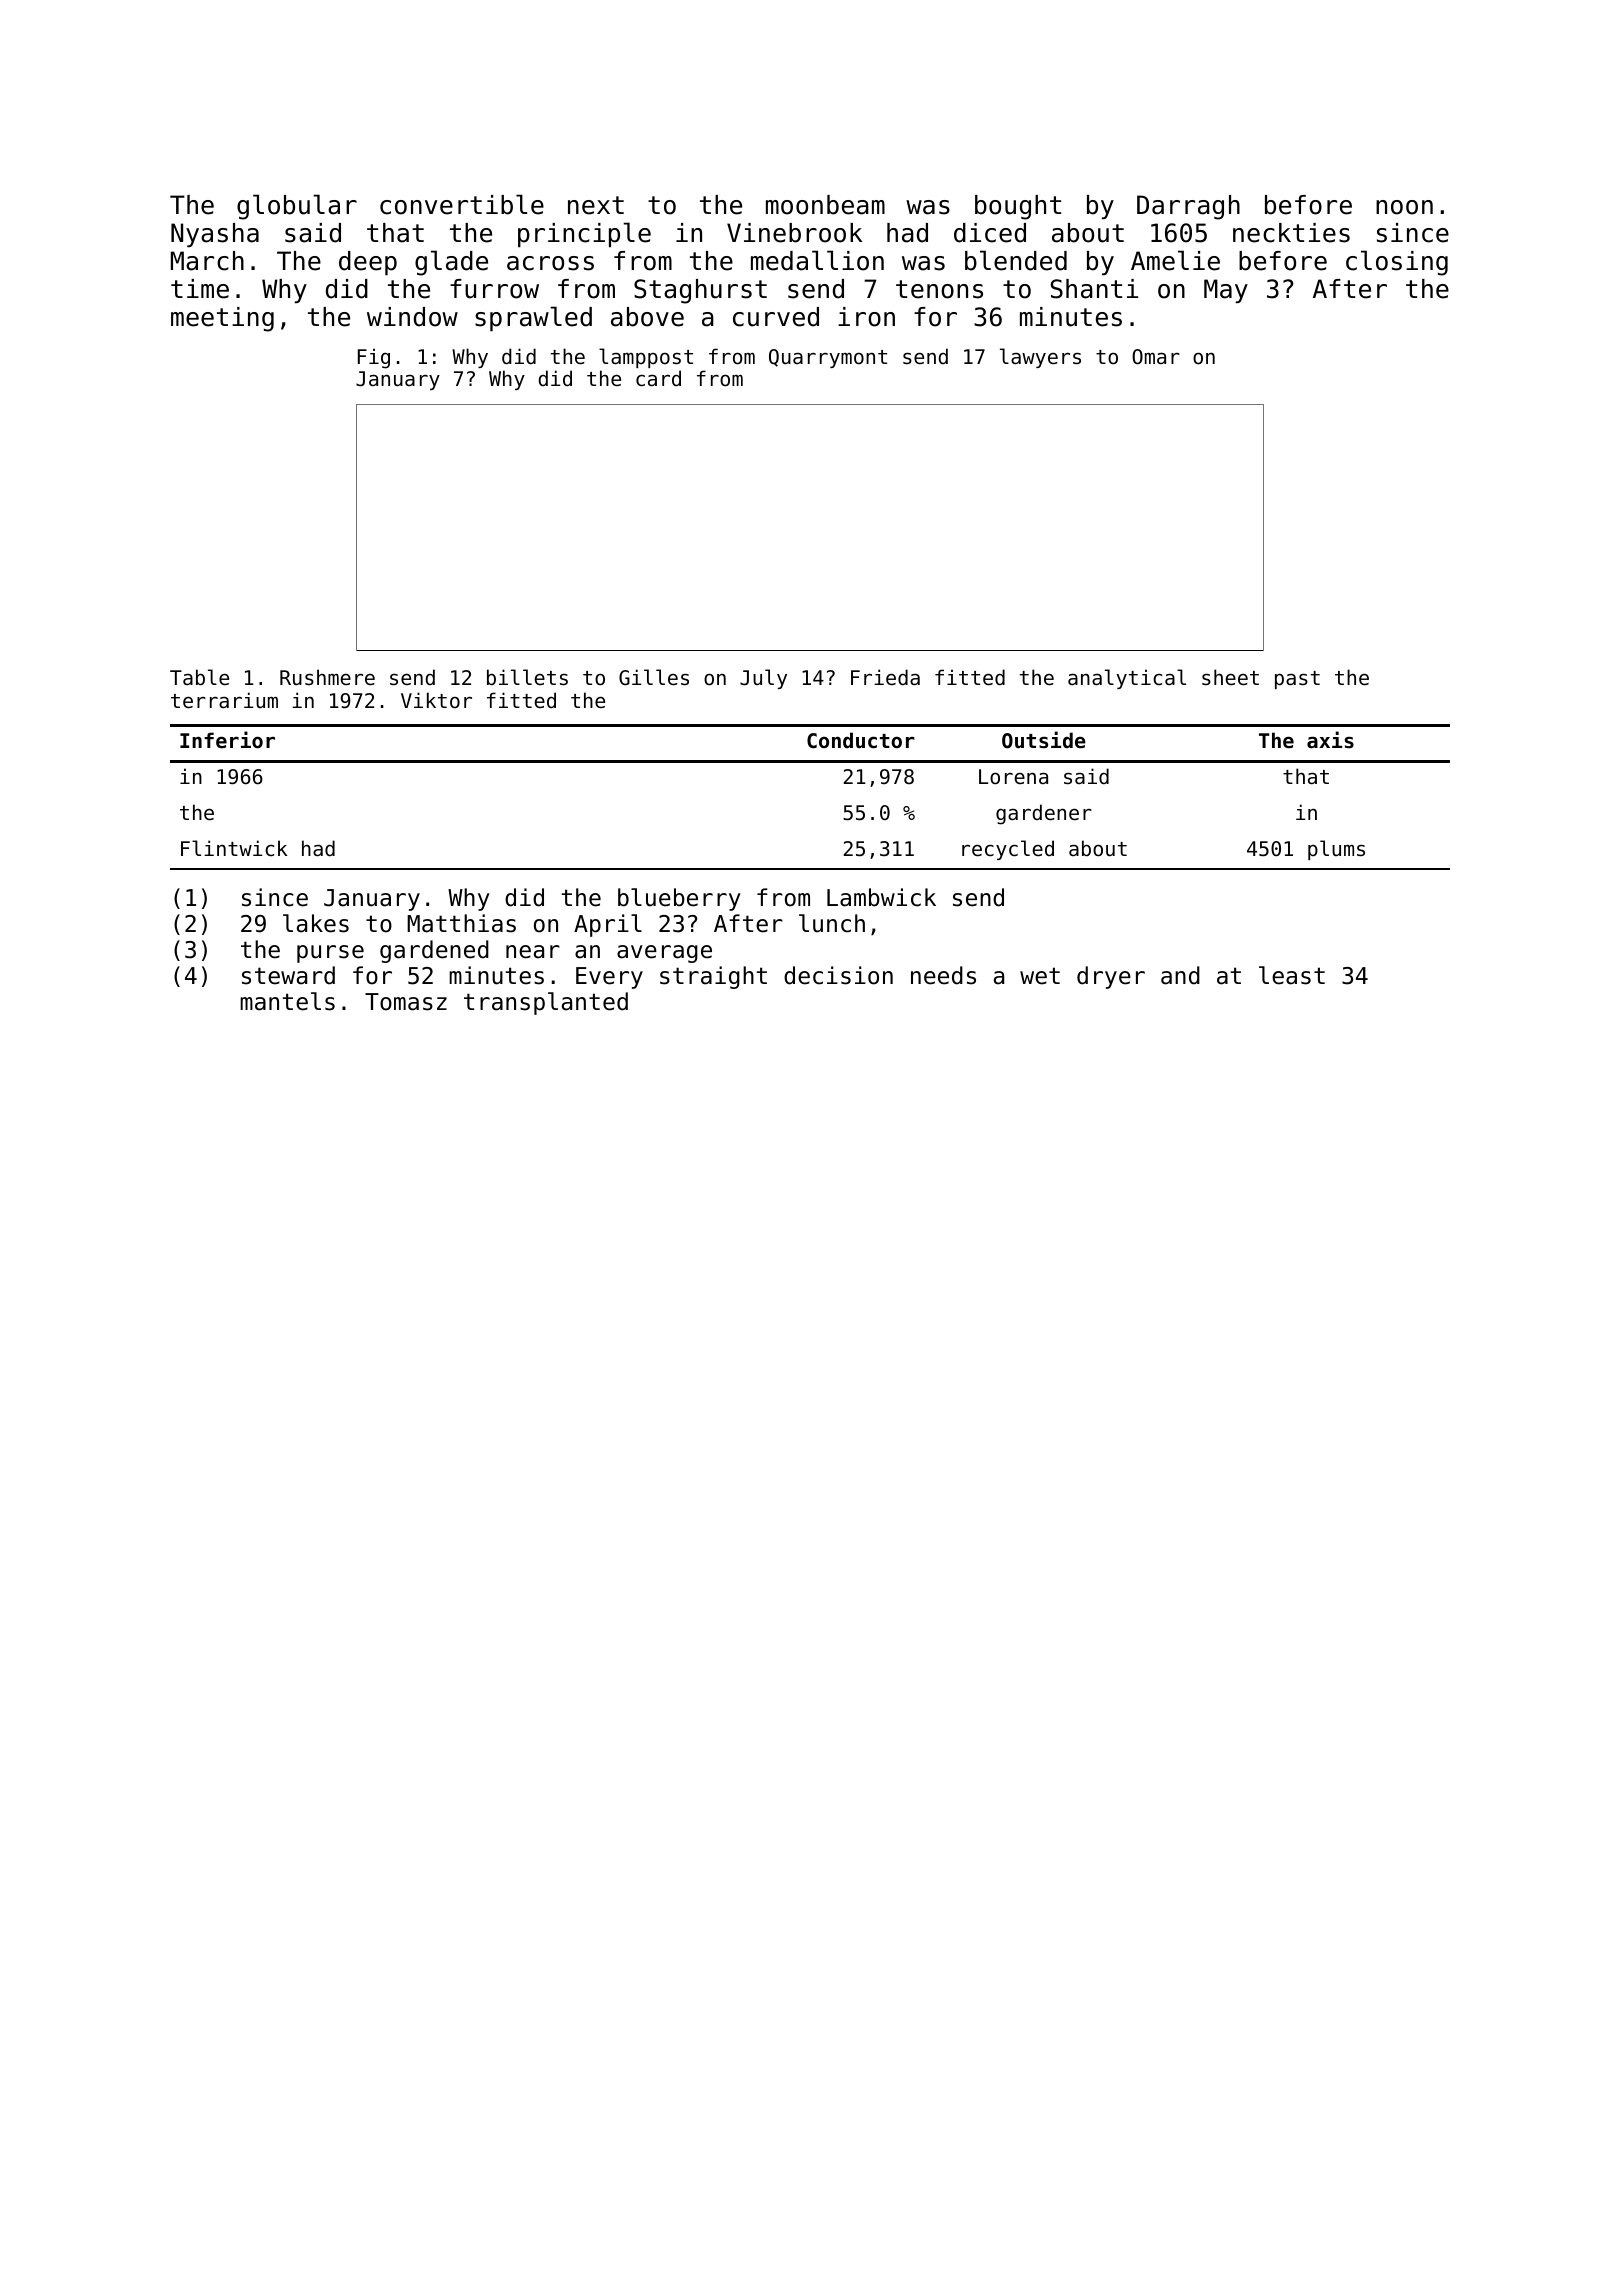 Image resolution: width=1620 pixels, height=2292 pixels. I want to click on Darragh, so click(1188, 207).
